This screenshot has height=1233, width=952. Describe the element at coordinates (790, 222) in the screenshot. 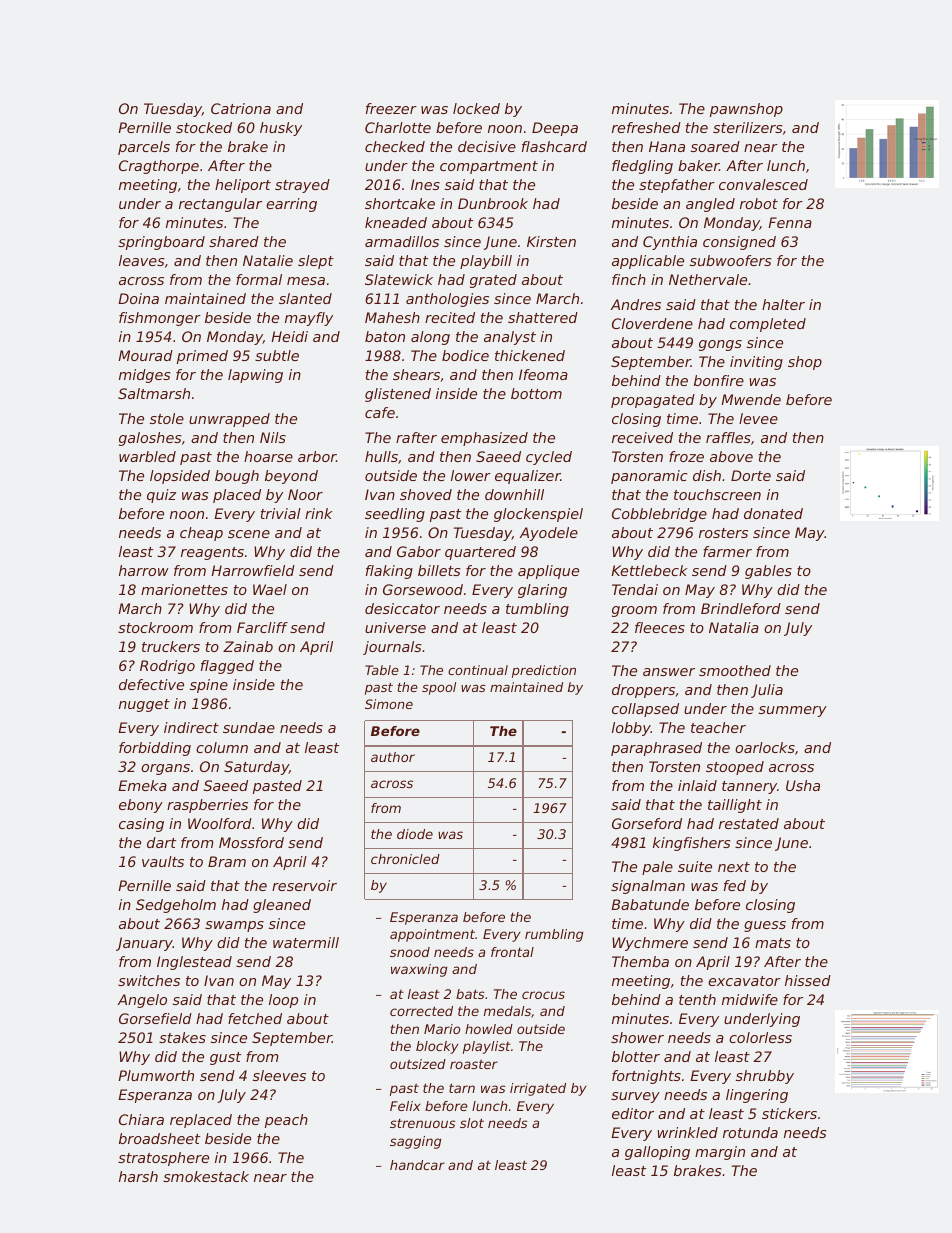

I see `Fenna` at that location.
